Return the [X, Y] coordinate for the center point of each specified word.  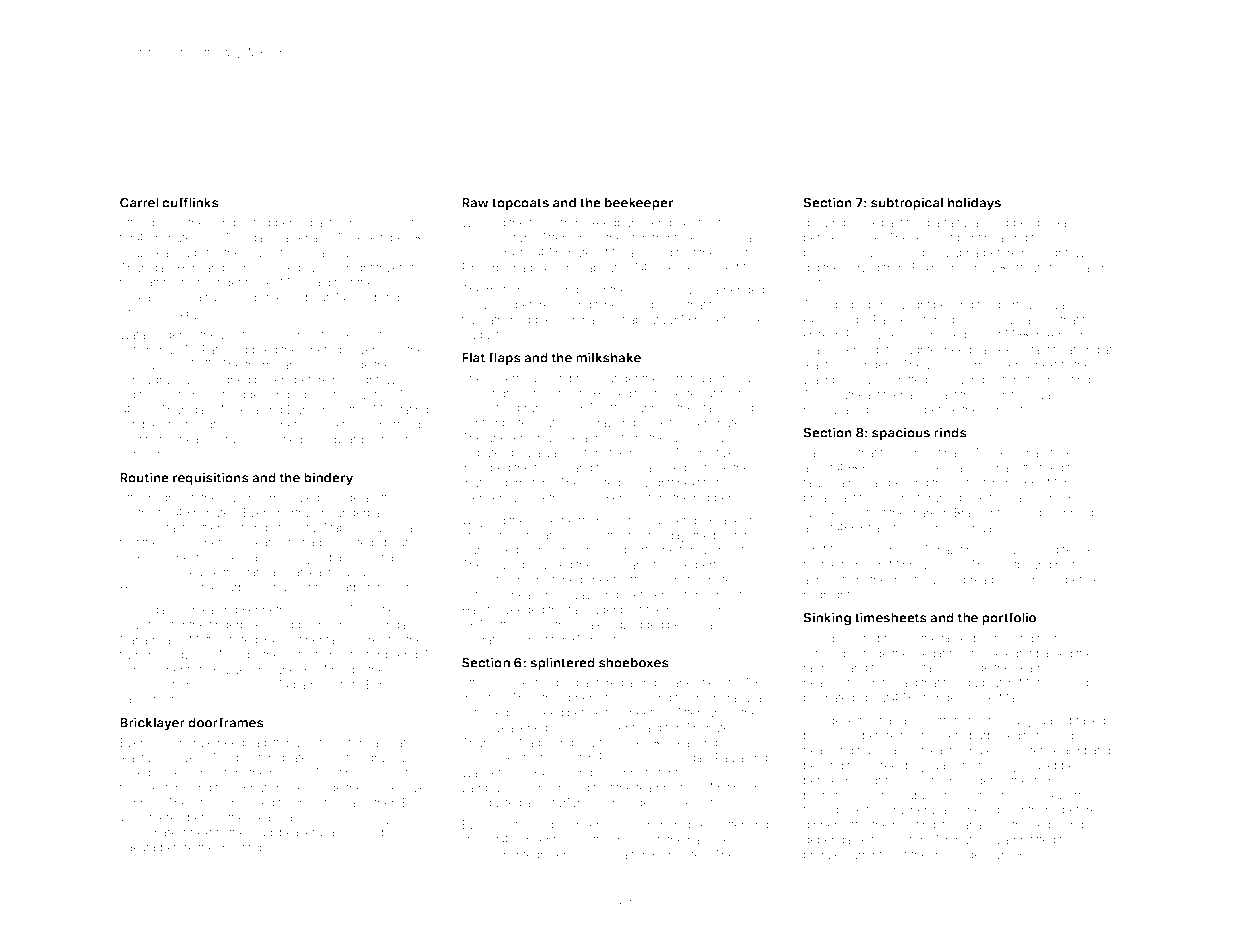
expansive [344, 558]
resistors [321, 802]
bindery [328, 479]
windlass [693, 437]
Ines [1076, 638]
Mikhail [750, 222]
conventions [545, 839]
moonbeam [697, 609]
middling [368, 224]
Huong [966, 381]
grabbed [1011, 224]
